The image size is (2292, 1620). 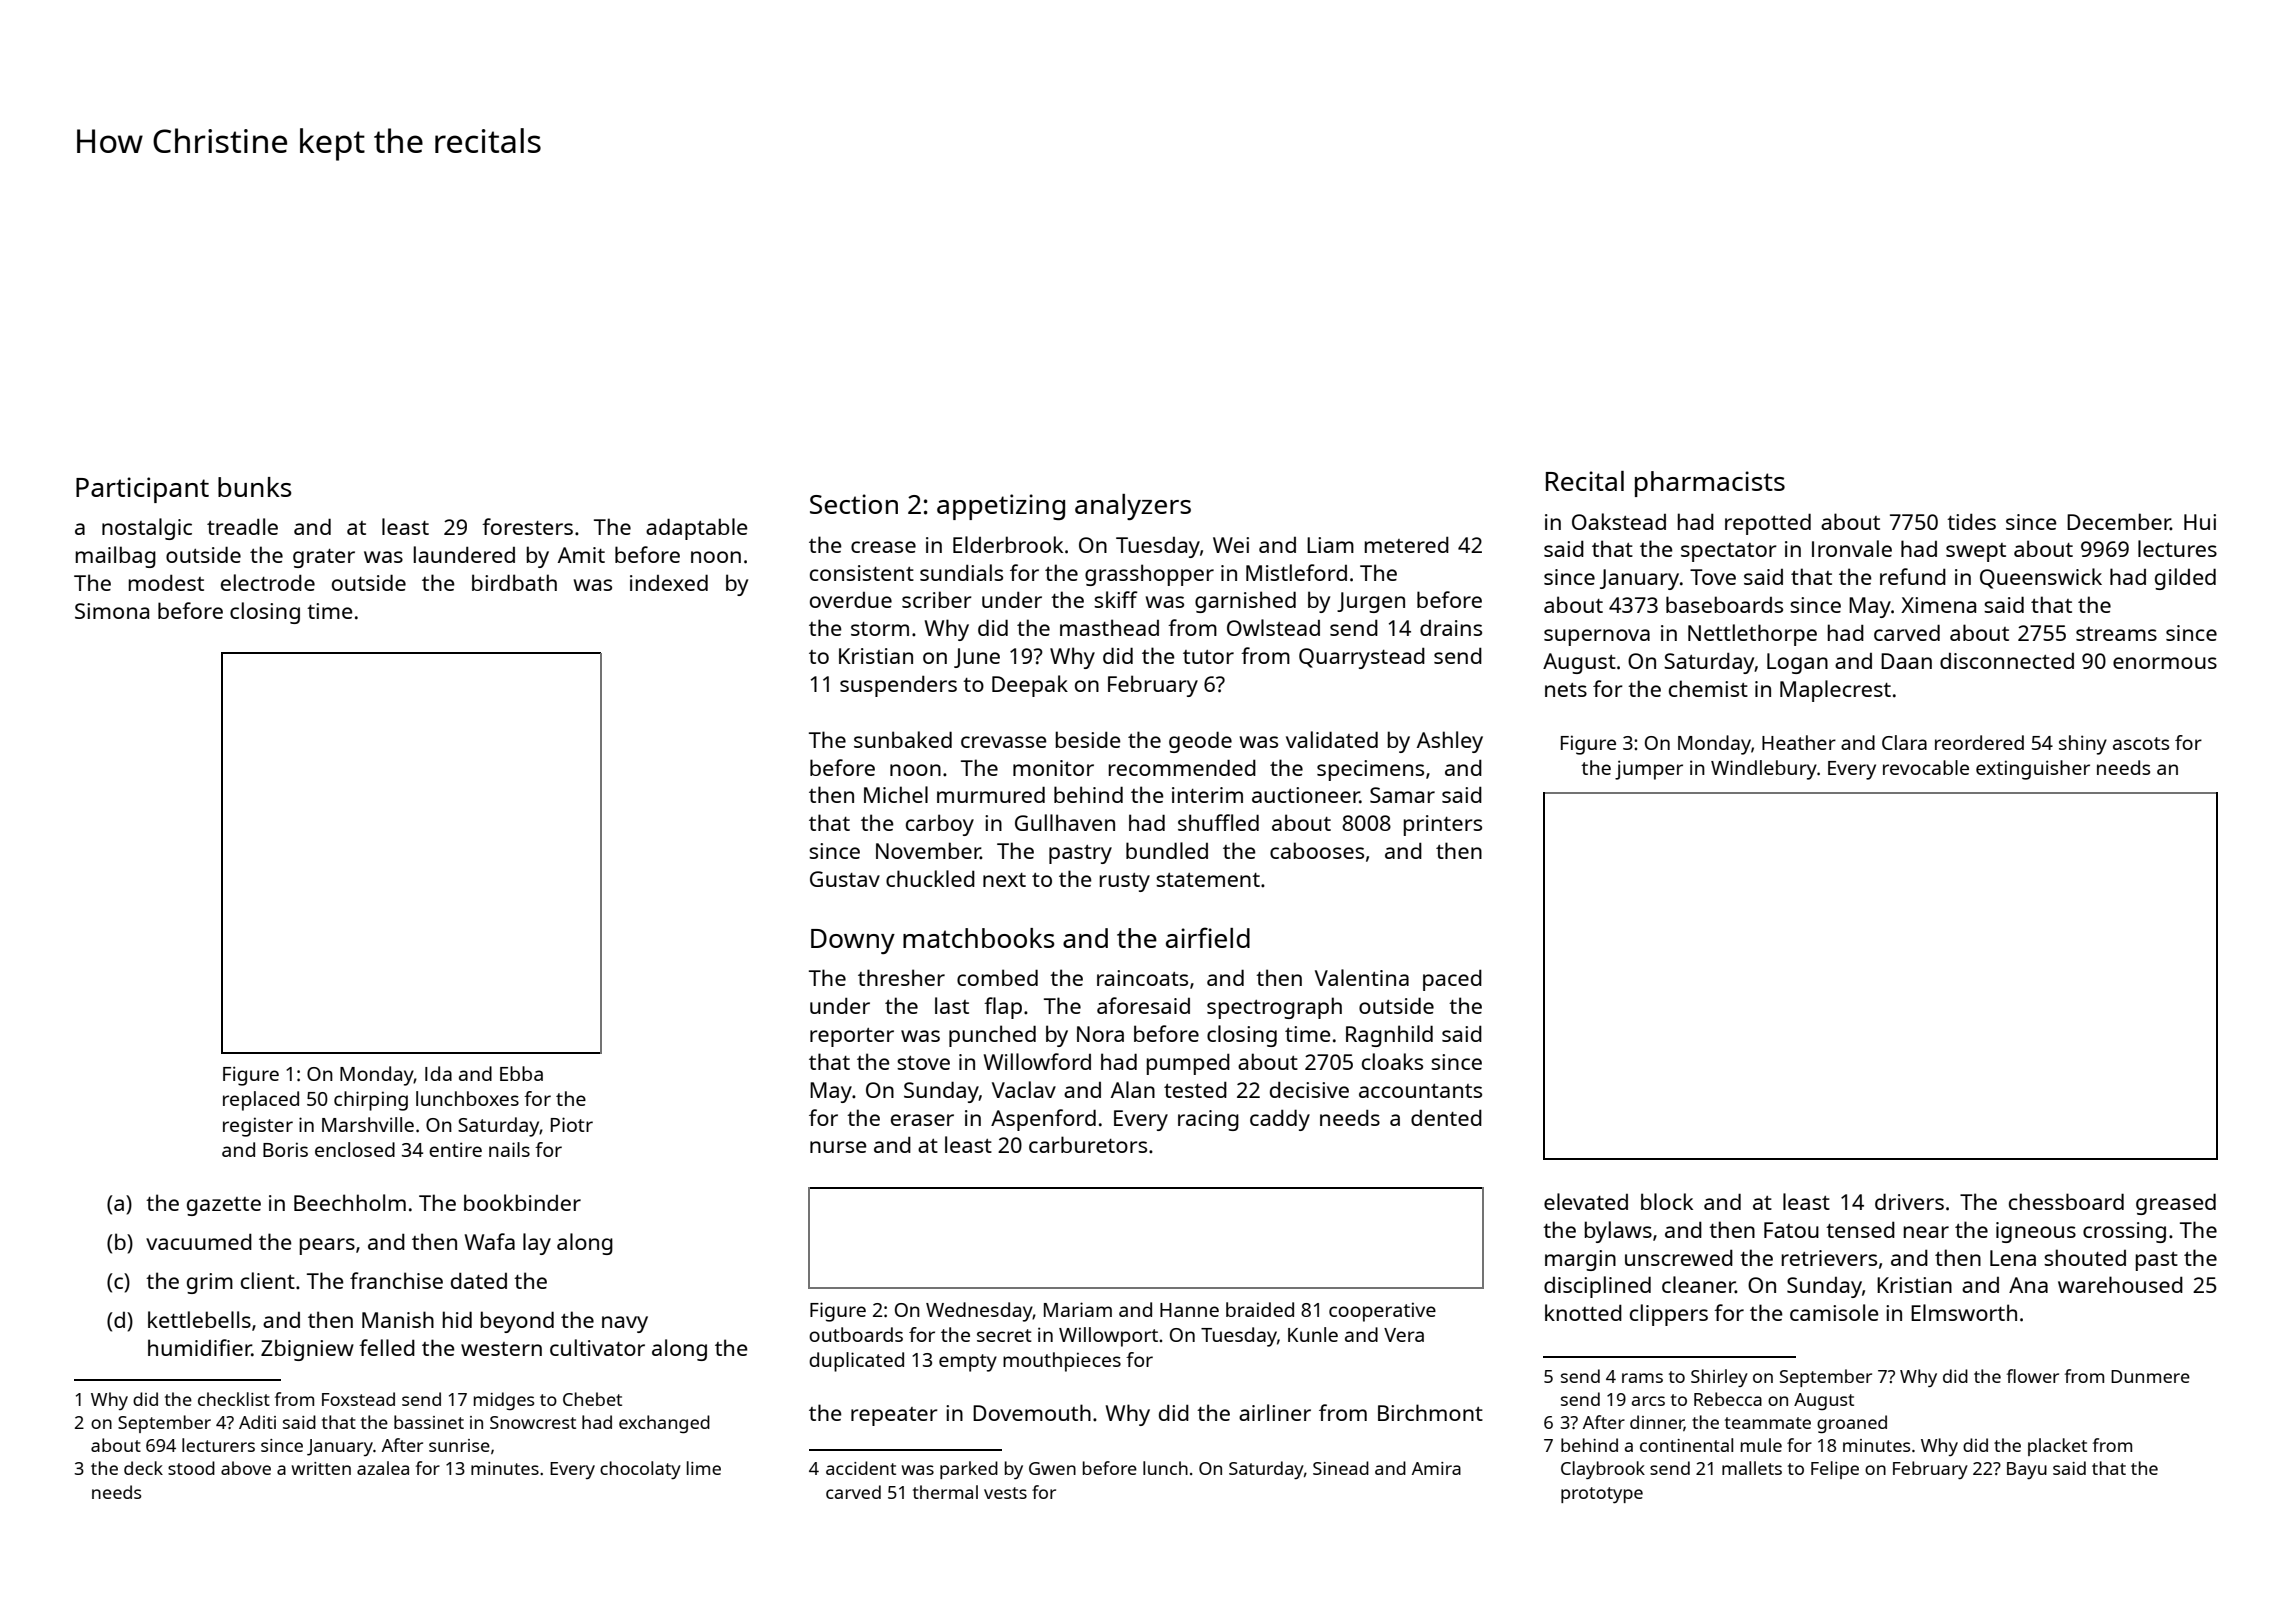 I want to click on sunbaked, so click(x=903, y=739).
